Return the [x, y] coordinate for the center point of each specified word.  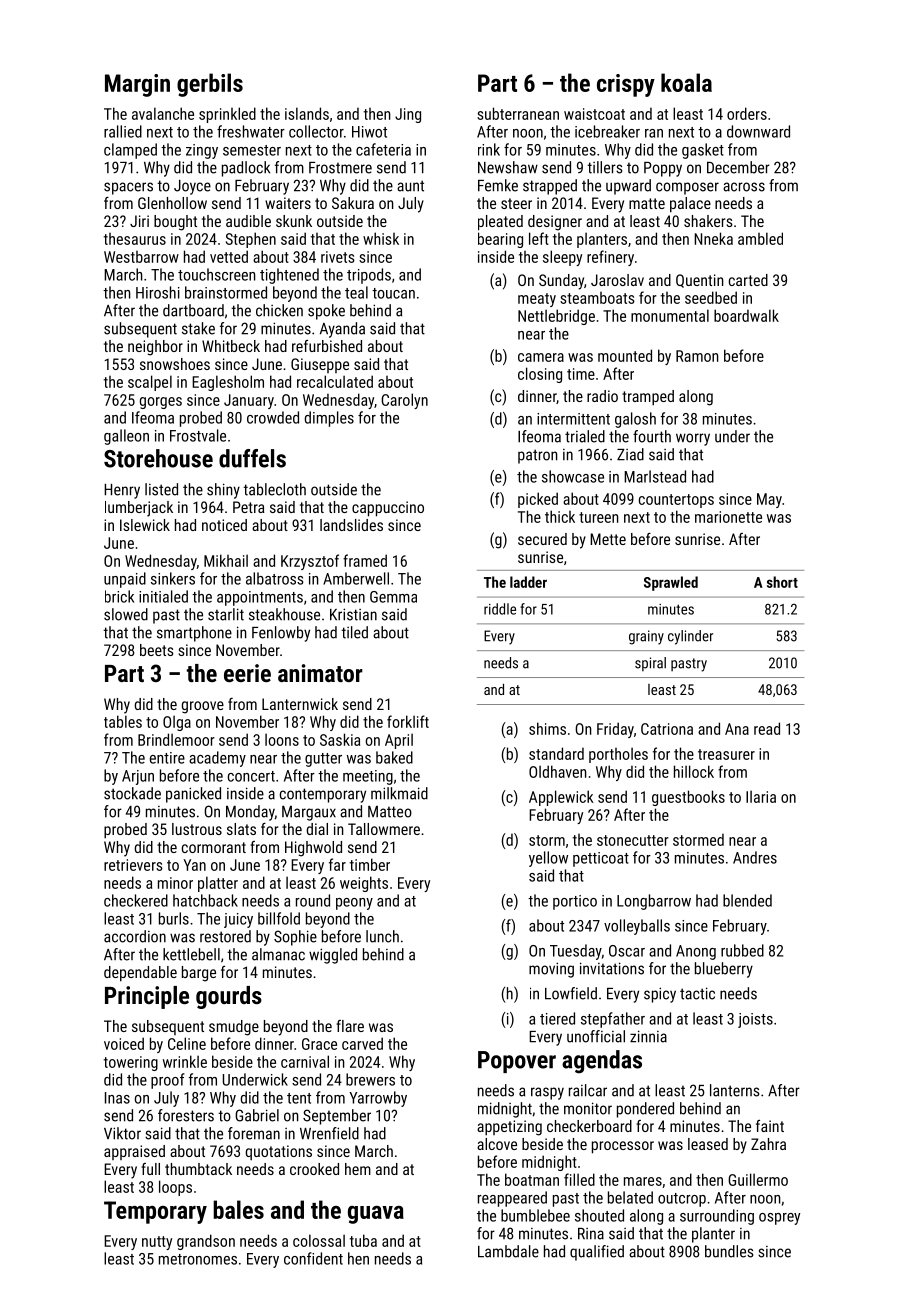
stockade [132, 793]
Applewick [561, 798]
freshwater [251, 131]
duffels [252, 458]
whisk [381, 238]
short [782, 582]
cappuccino [388, 509]
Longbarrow [654, 902]
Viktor [122, 1133]
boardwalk [746, 315]
